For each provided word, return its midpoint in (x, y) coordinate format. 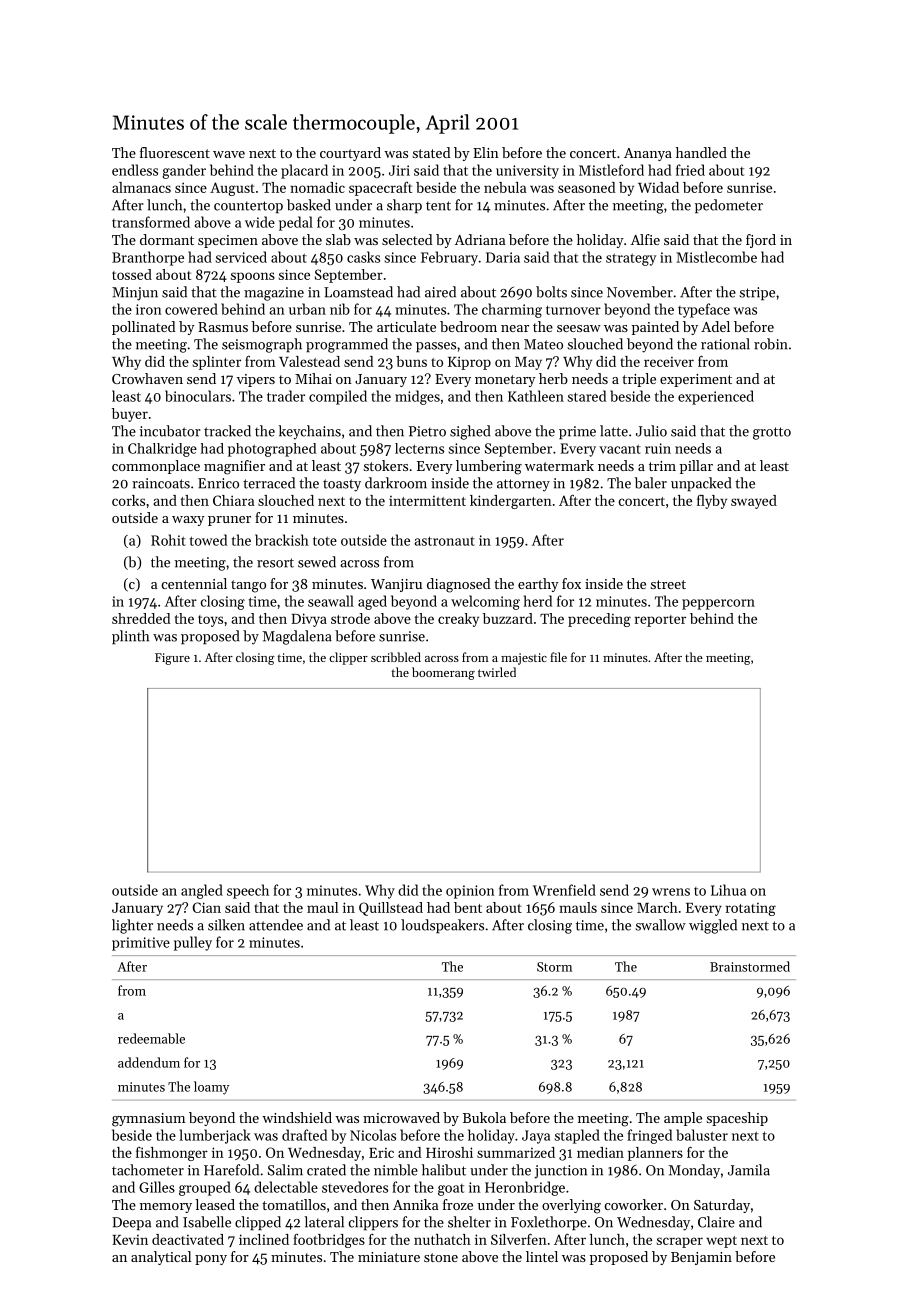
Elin (486, 152)
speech (248, 891)
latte (614, 431)
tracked (227, 431)
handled (701, 152)
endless (135, 170)
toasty (342, 485)
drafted (304, 1135)
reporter (660, 621)
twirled (497, 672)
